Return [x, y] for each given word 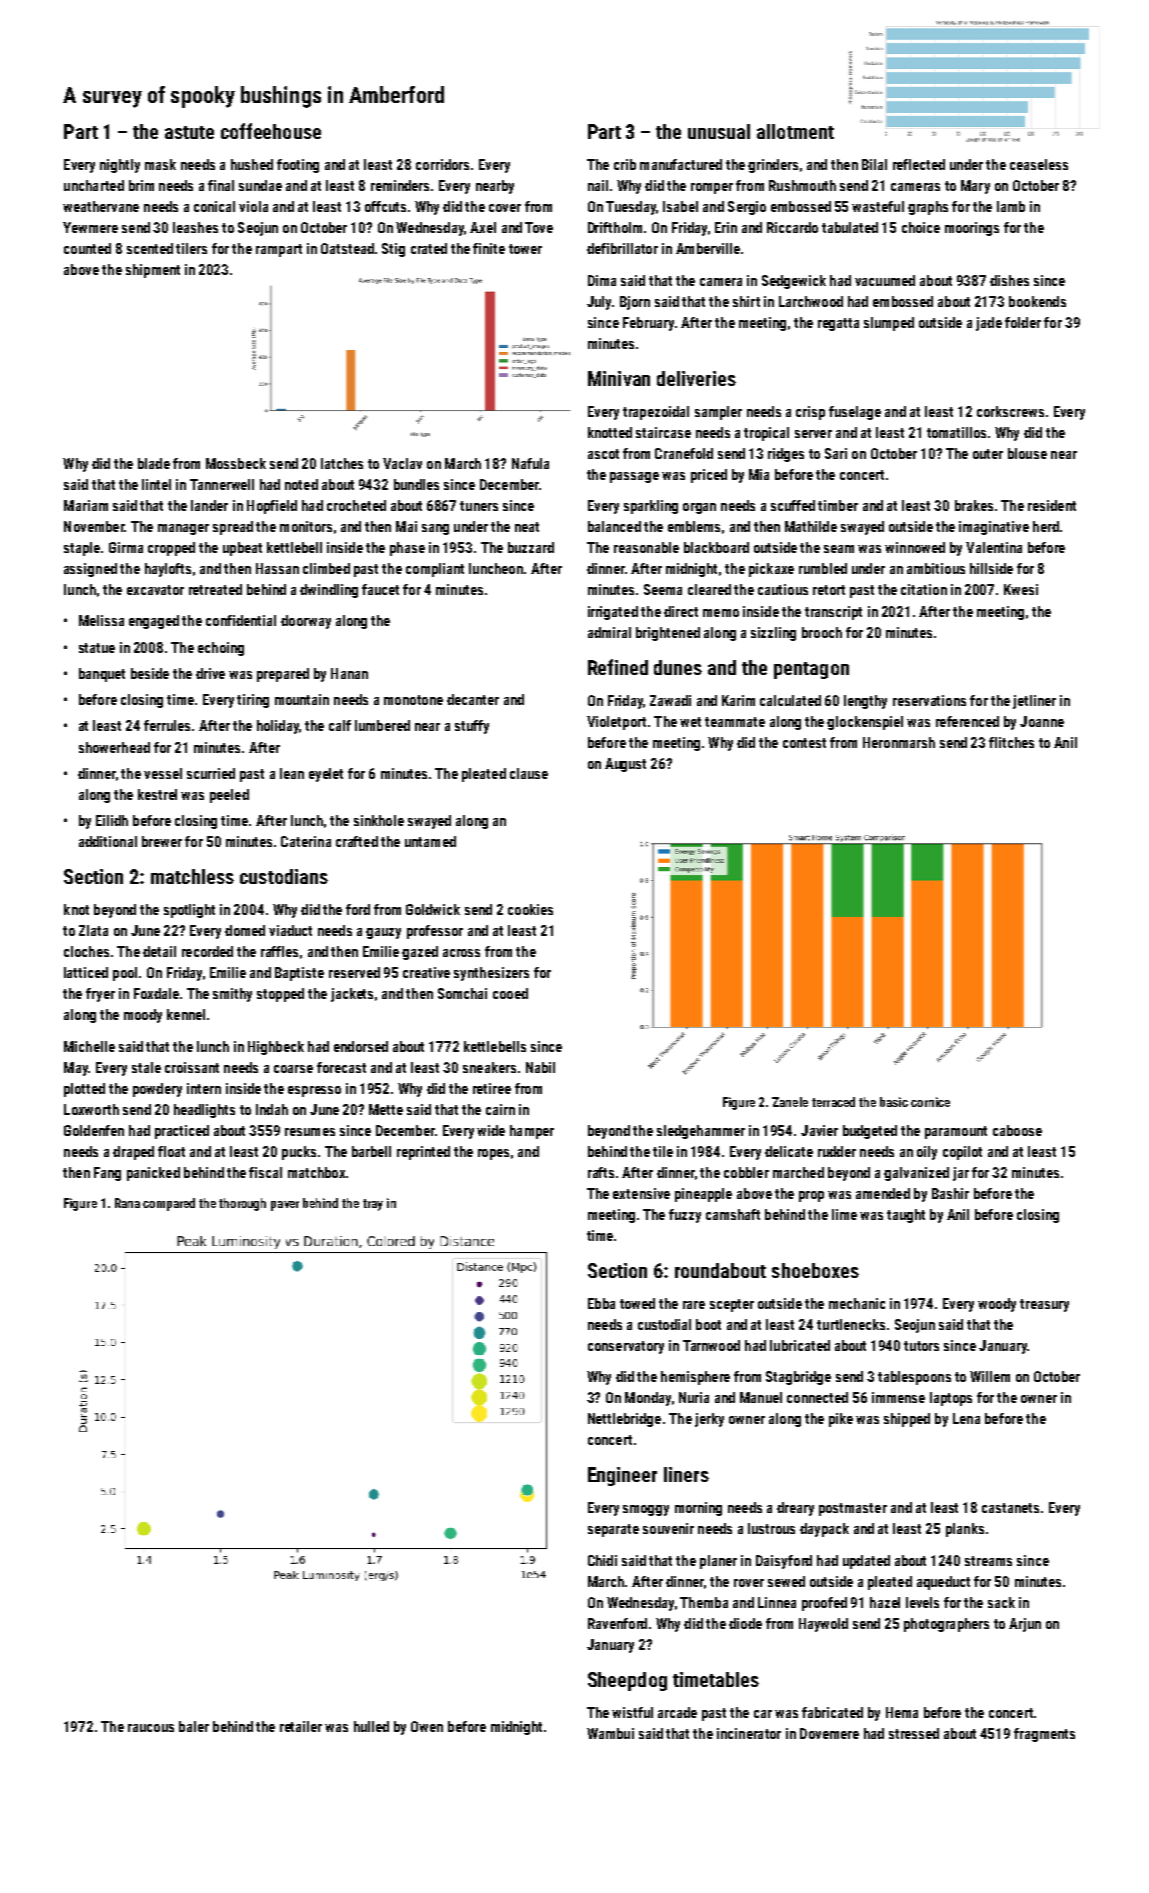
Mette [386, 1109]
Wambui [610, 1733]
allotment [795, 131]
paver [285, 1206]
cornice [930, 1102]
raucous [151, 1728]
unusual [719, 131]
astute [189, 132]
